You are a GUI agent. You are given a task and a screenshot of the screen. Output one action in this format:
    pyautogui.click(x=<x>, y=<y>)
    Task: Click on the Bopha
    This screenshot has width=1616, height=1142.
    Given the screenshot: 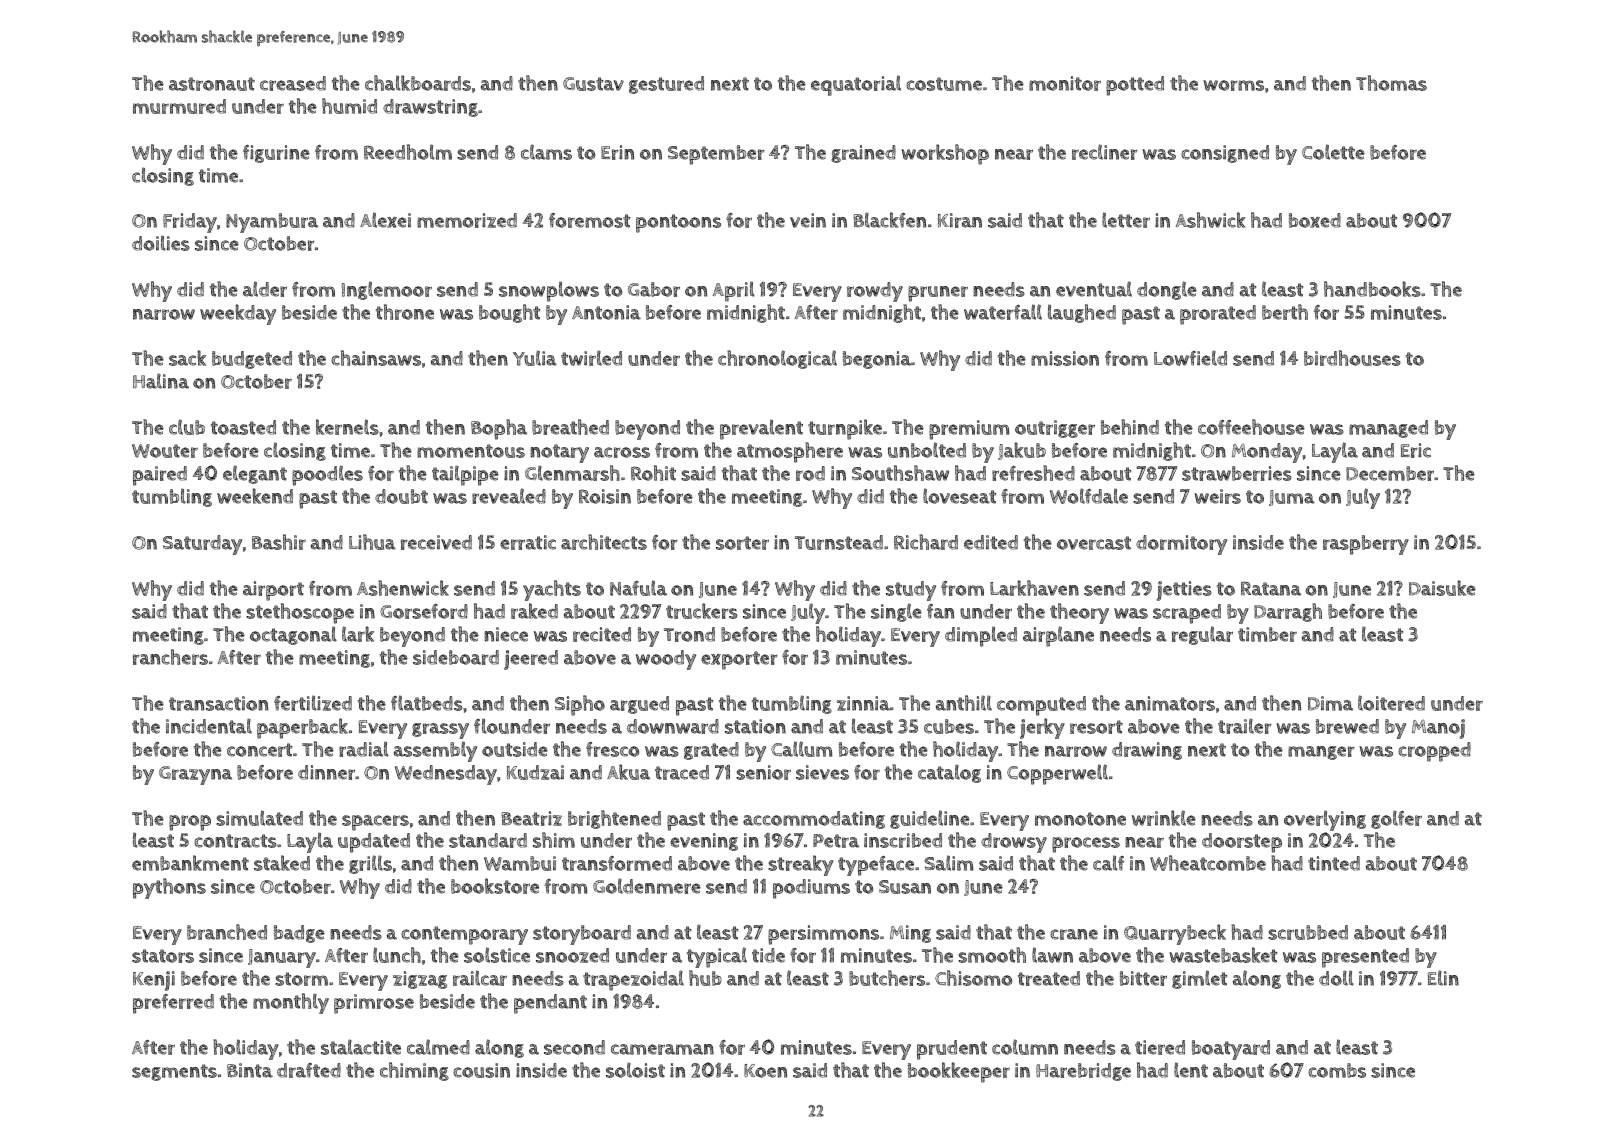 What is the action you would take?
    pyautogui.click(x=499, y=429)
